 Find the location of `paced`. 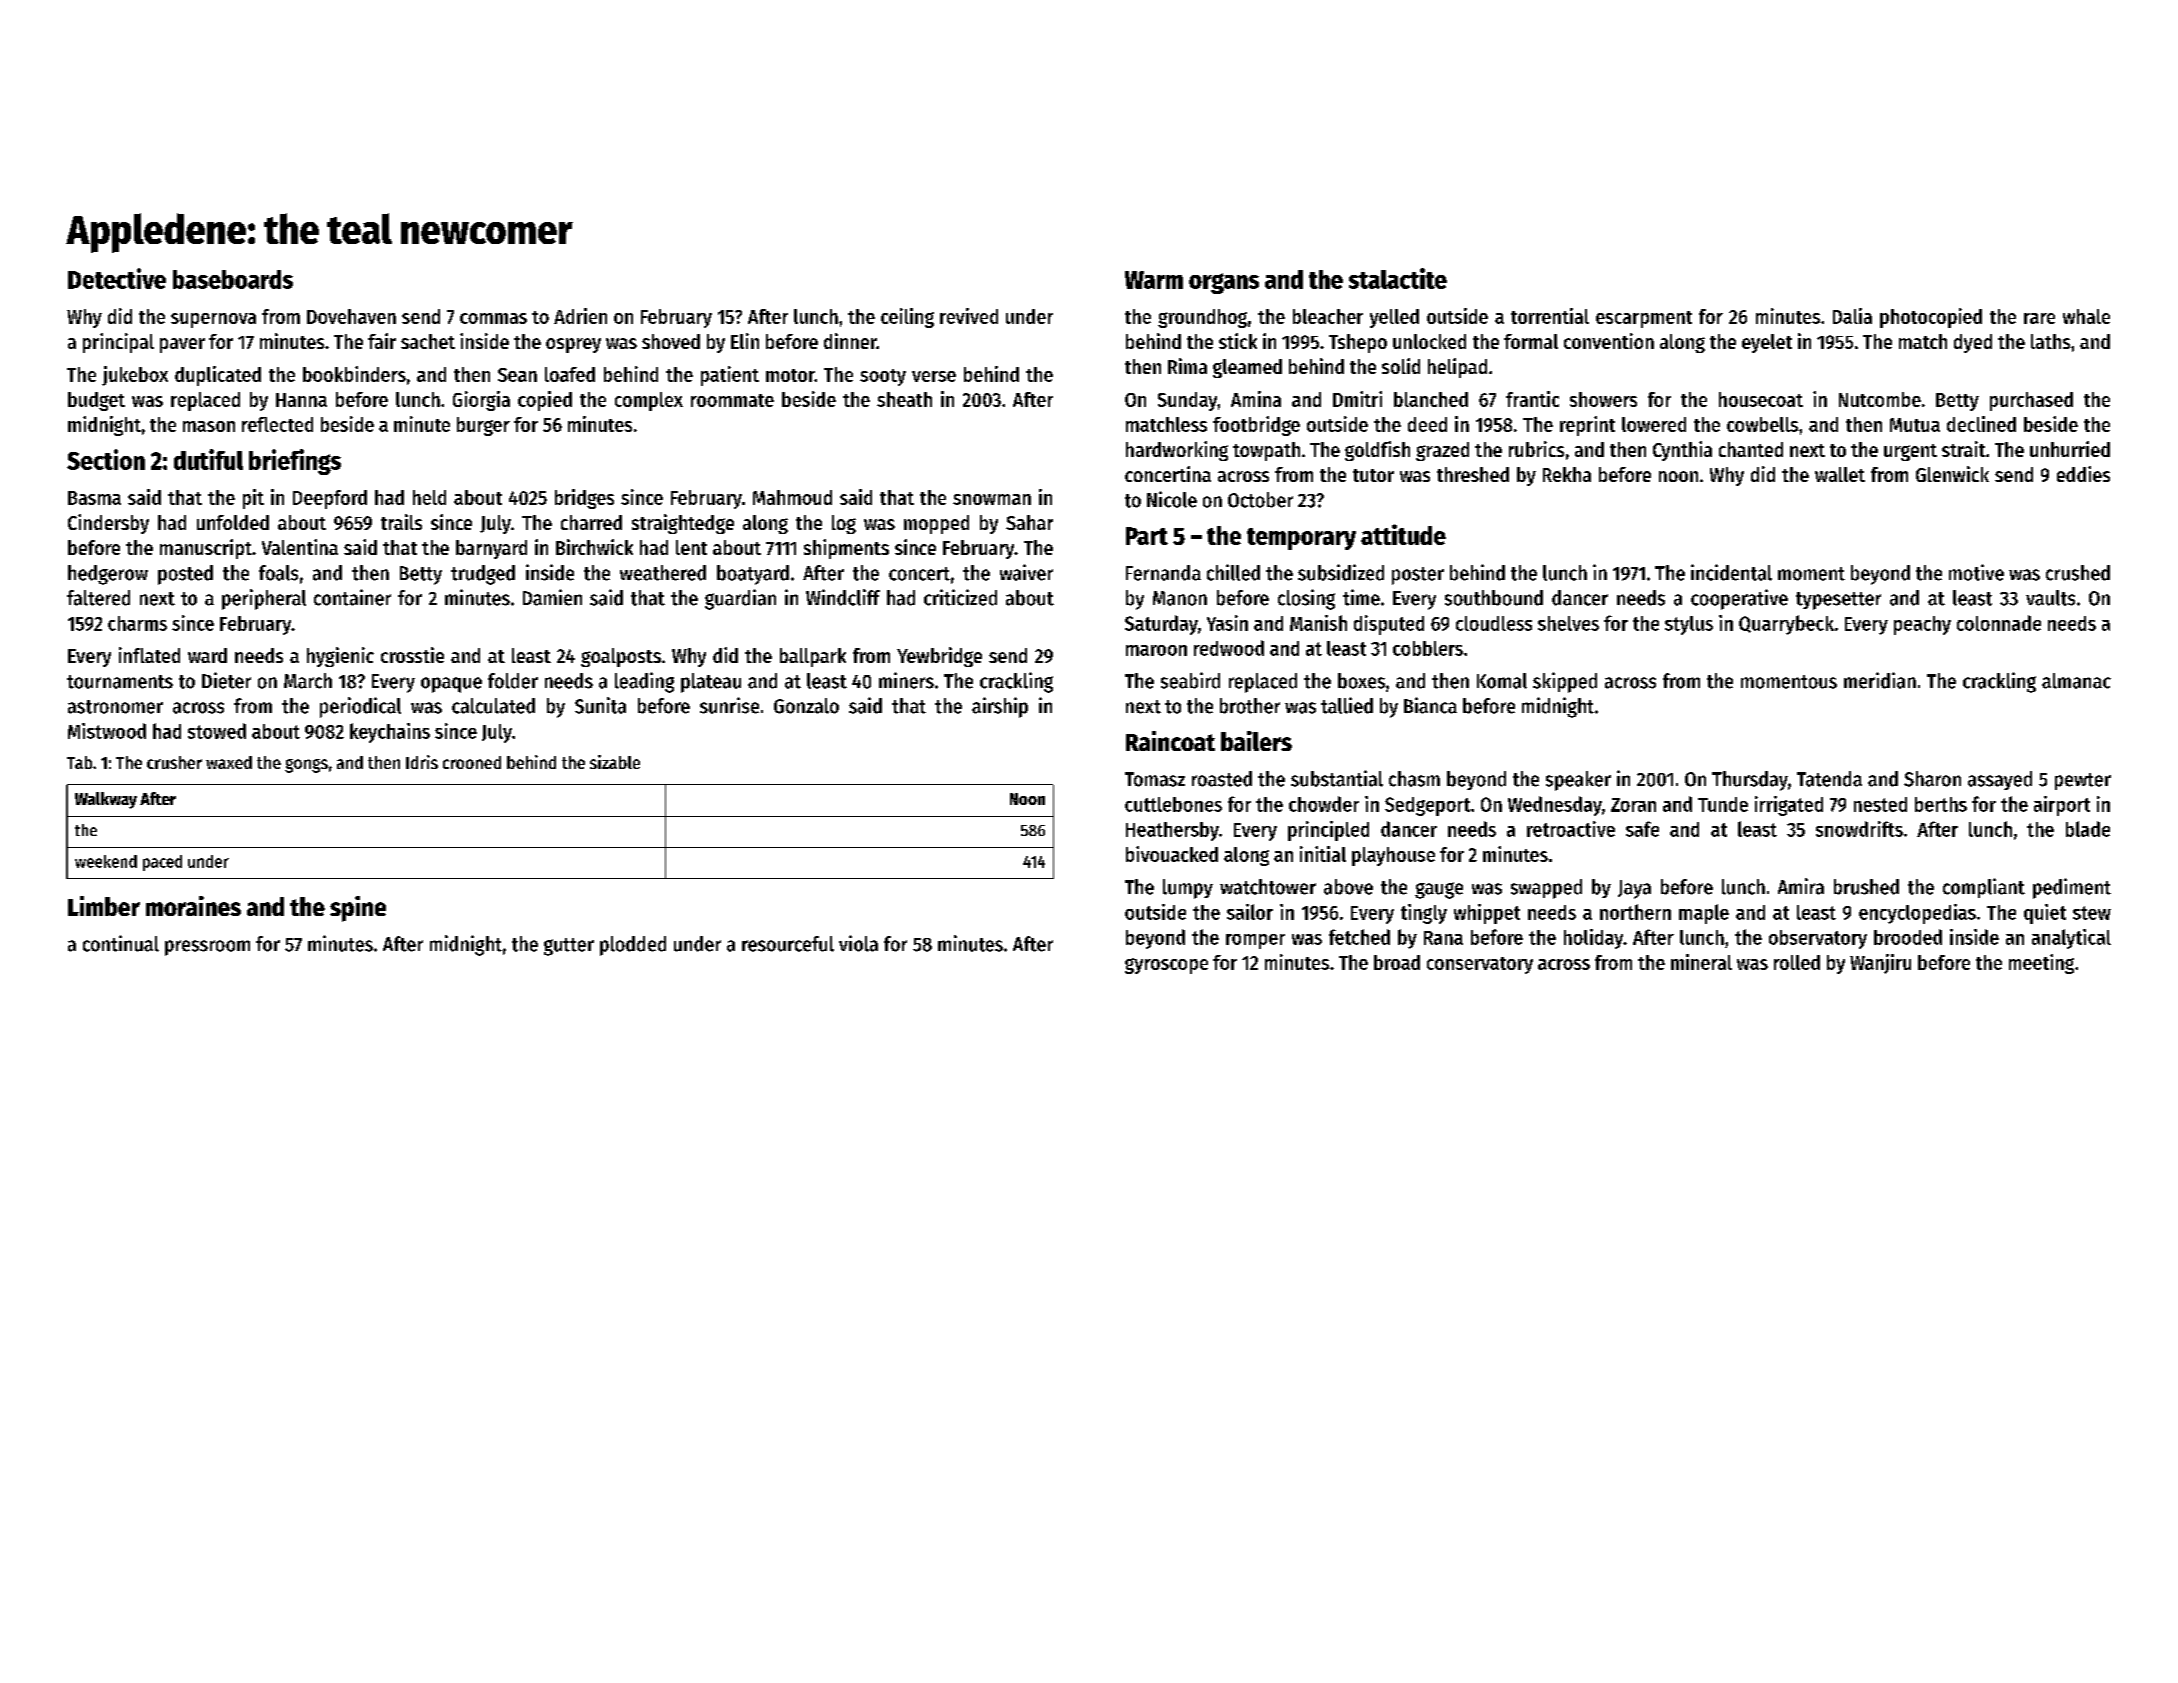

paced is located at coordinates (162, 863).
